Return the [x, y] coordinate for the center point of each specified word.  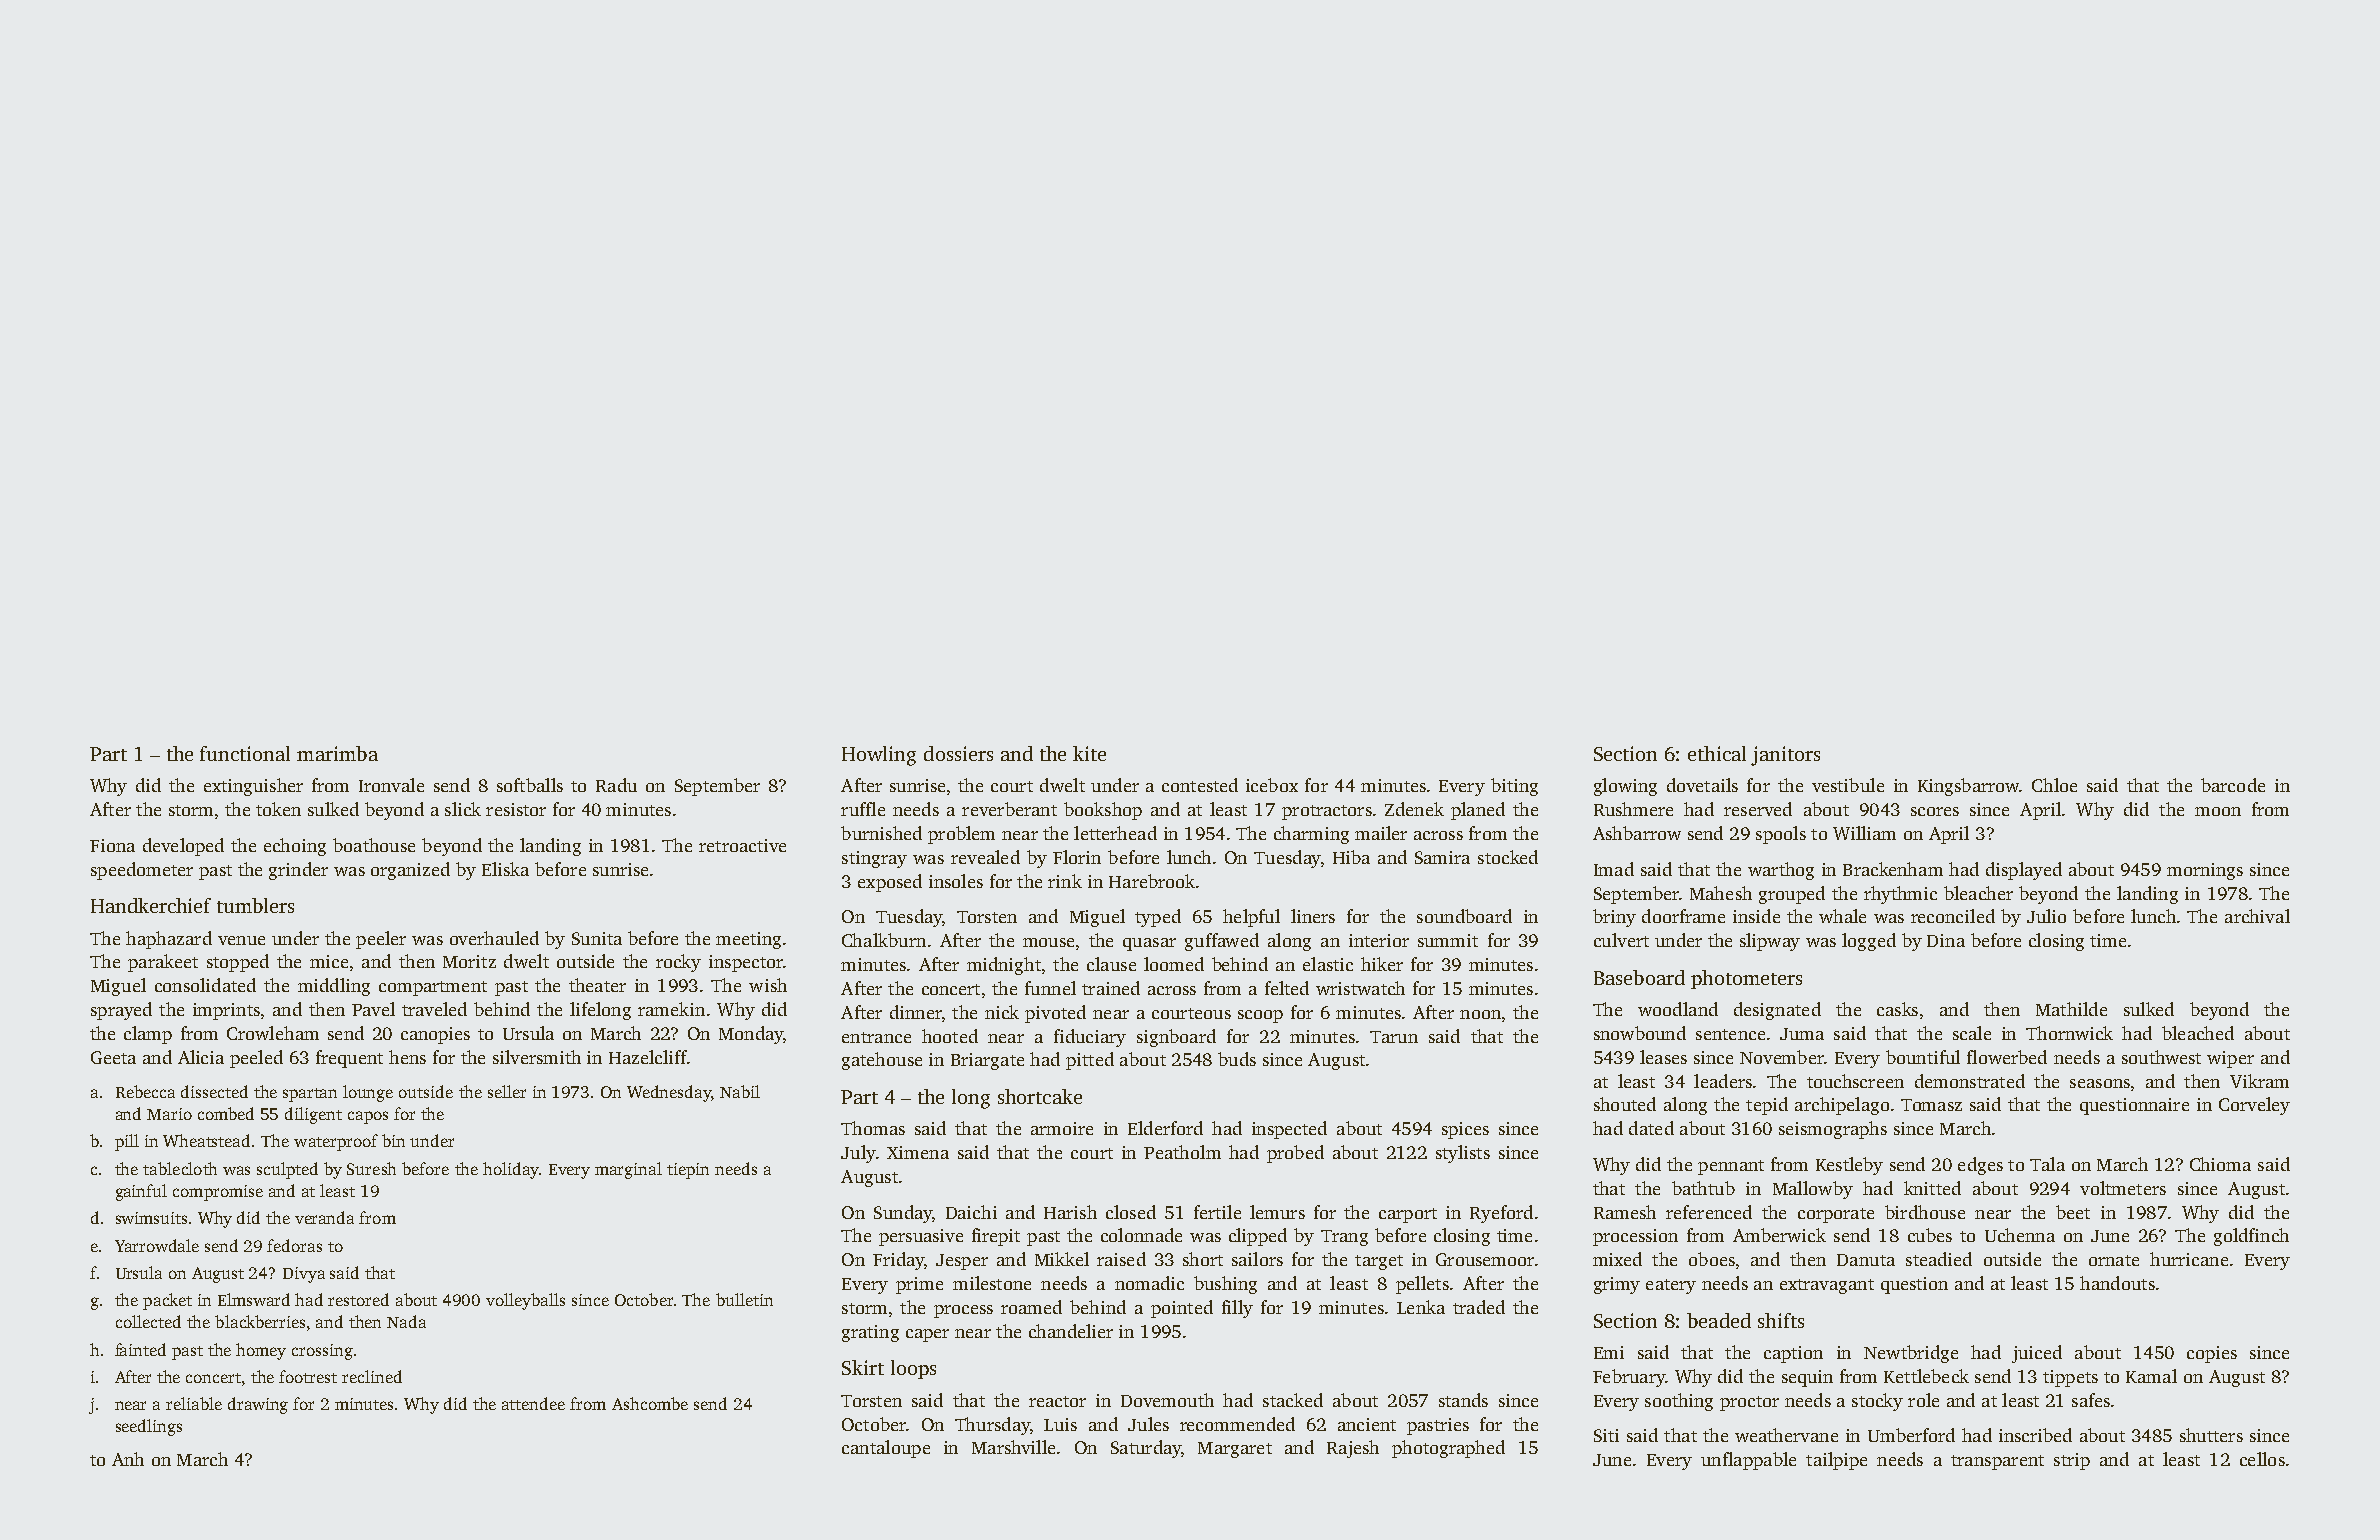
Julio [2046, 916]
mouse [1048, 942]
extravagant [1827, 1286]
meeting [748, 940]
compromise [218, 1193]
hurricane [2189, 1259]
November [1782, 1057]
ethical [1717, 753]
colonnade [1141, 1235]
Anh [128, 1459]
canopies [435, 1035]
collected [148, 1321]
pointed [1182, 1309]
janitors [1785, 756]
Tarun [1394, 1037]
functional [245, 753]
